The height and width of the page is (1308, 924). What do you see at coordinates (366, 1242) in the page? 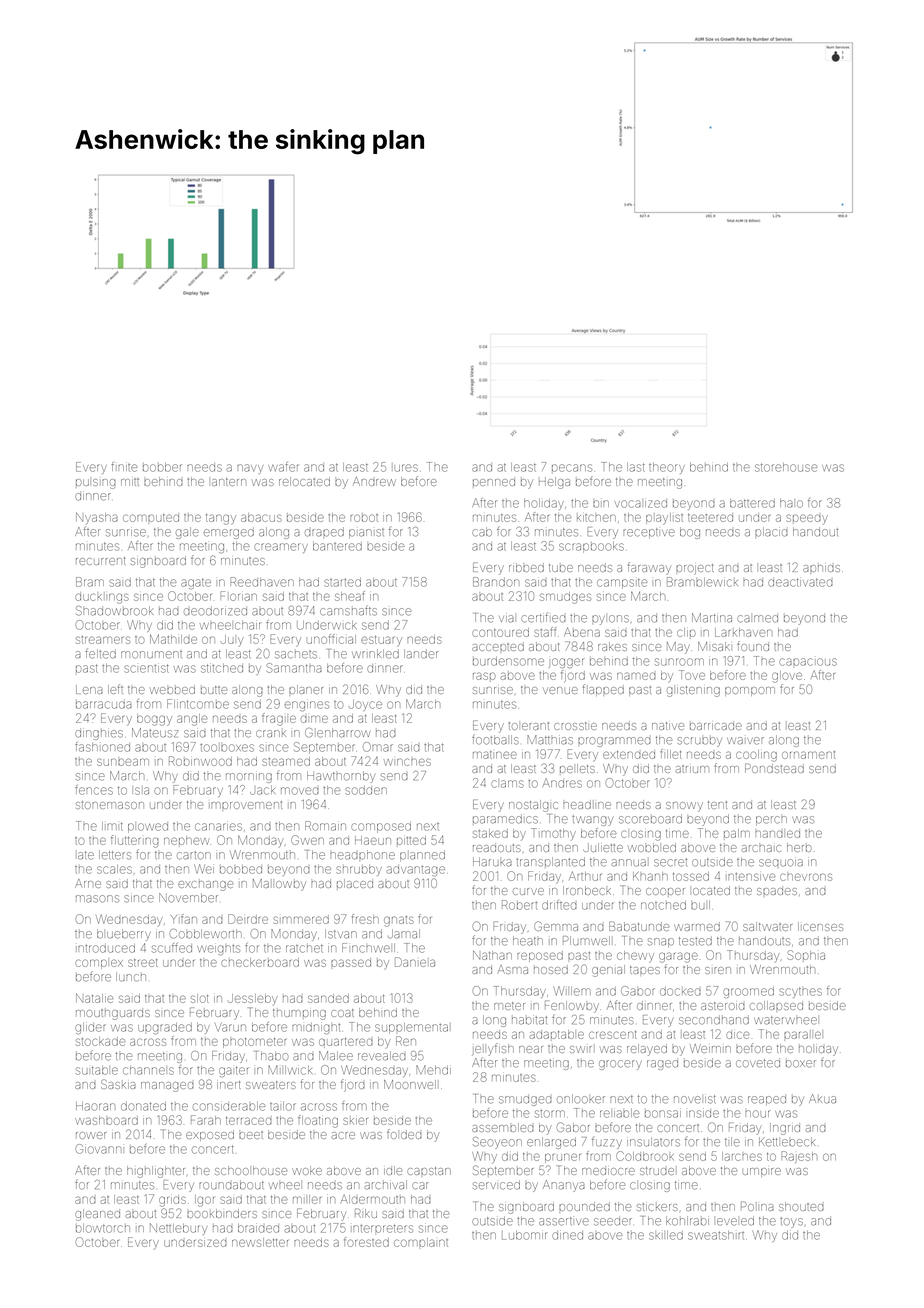
I see `forested` at bounding box center [366, 1242].
